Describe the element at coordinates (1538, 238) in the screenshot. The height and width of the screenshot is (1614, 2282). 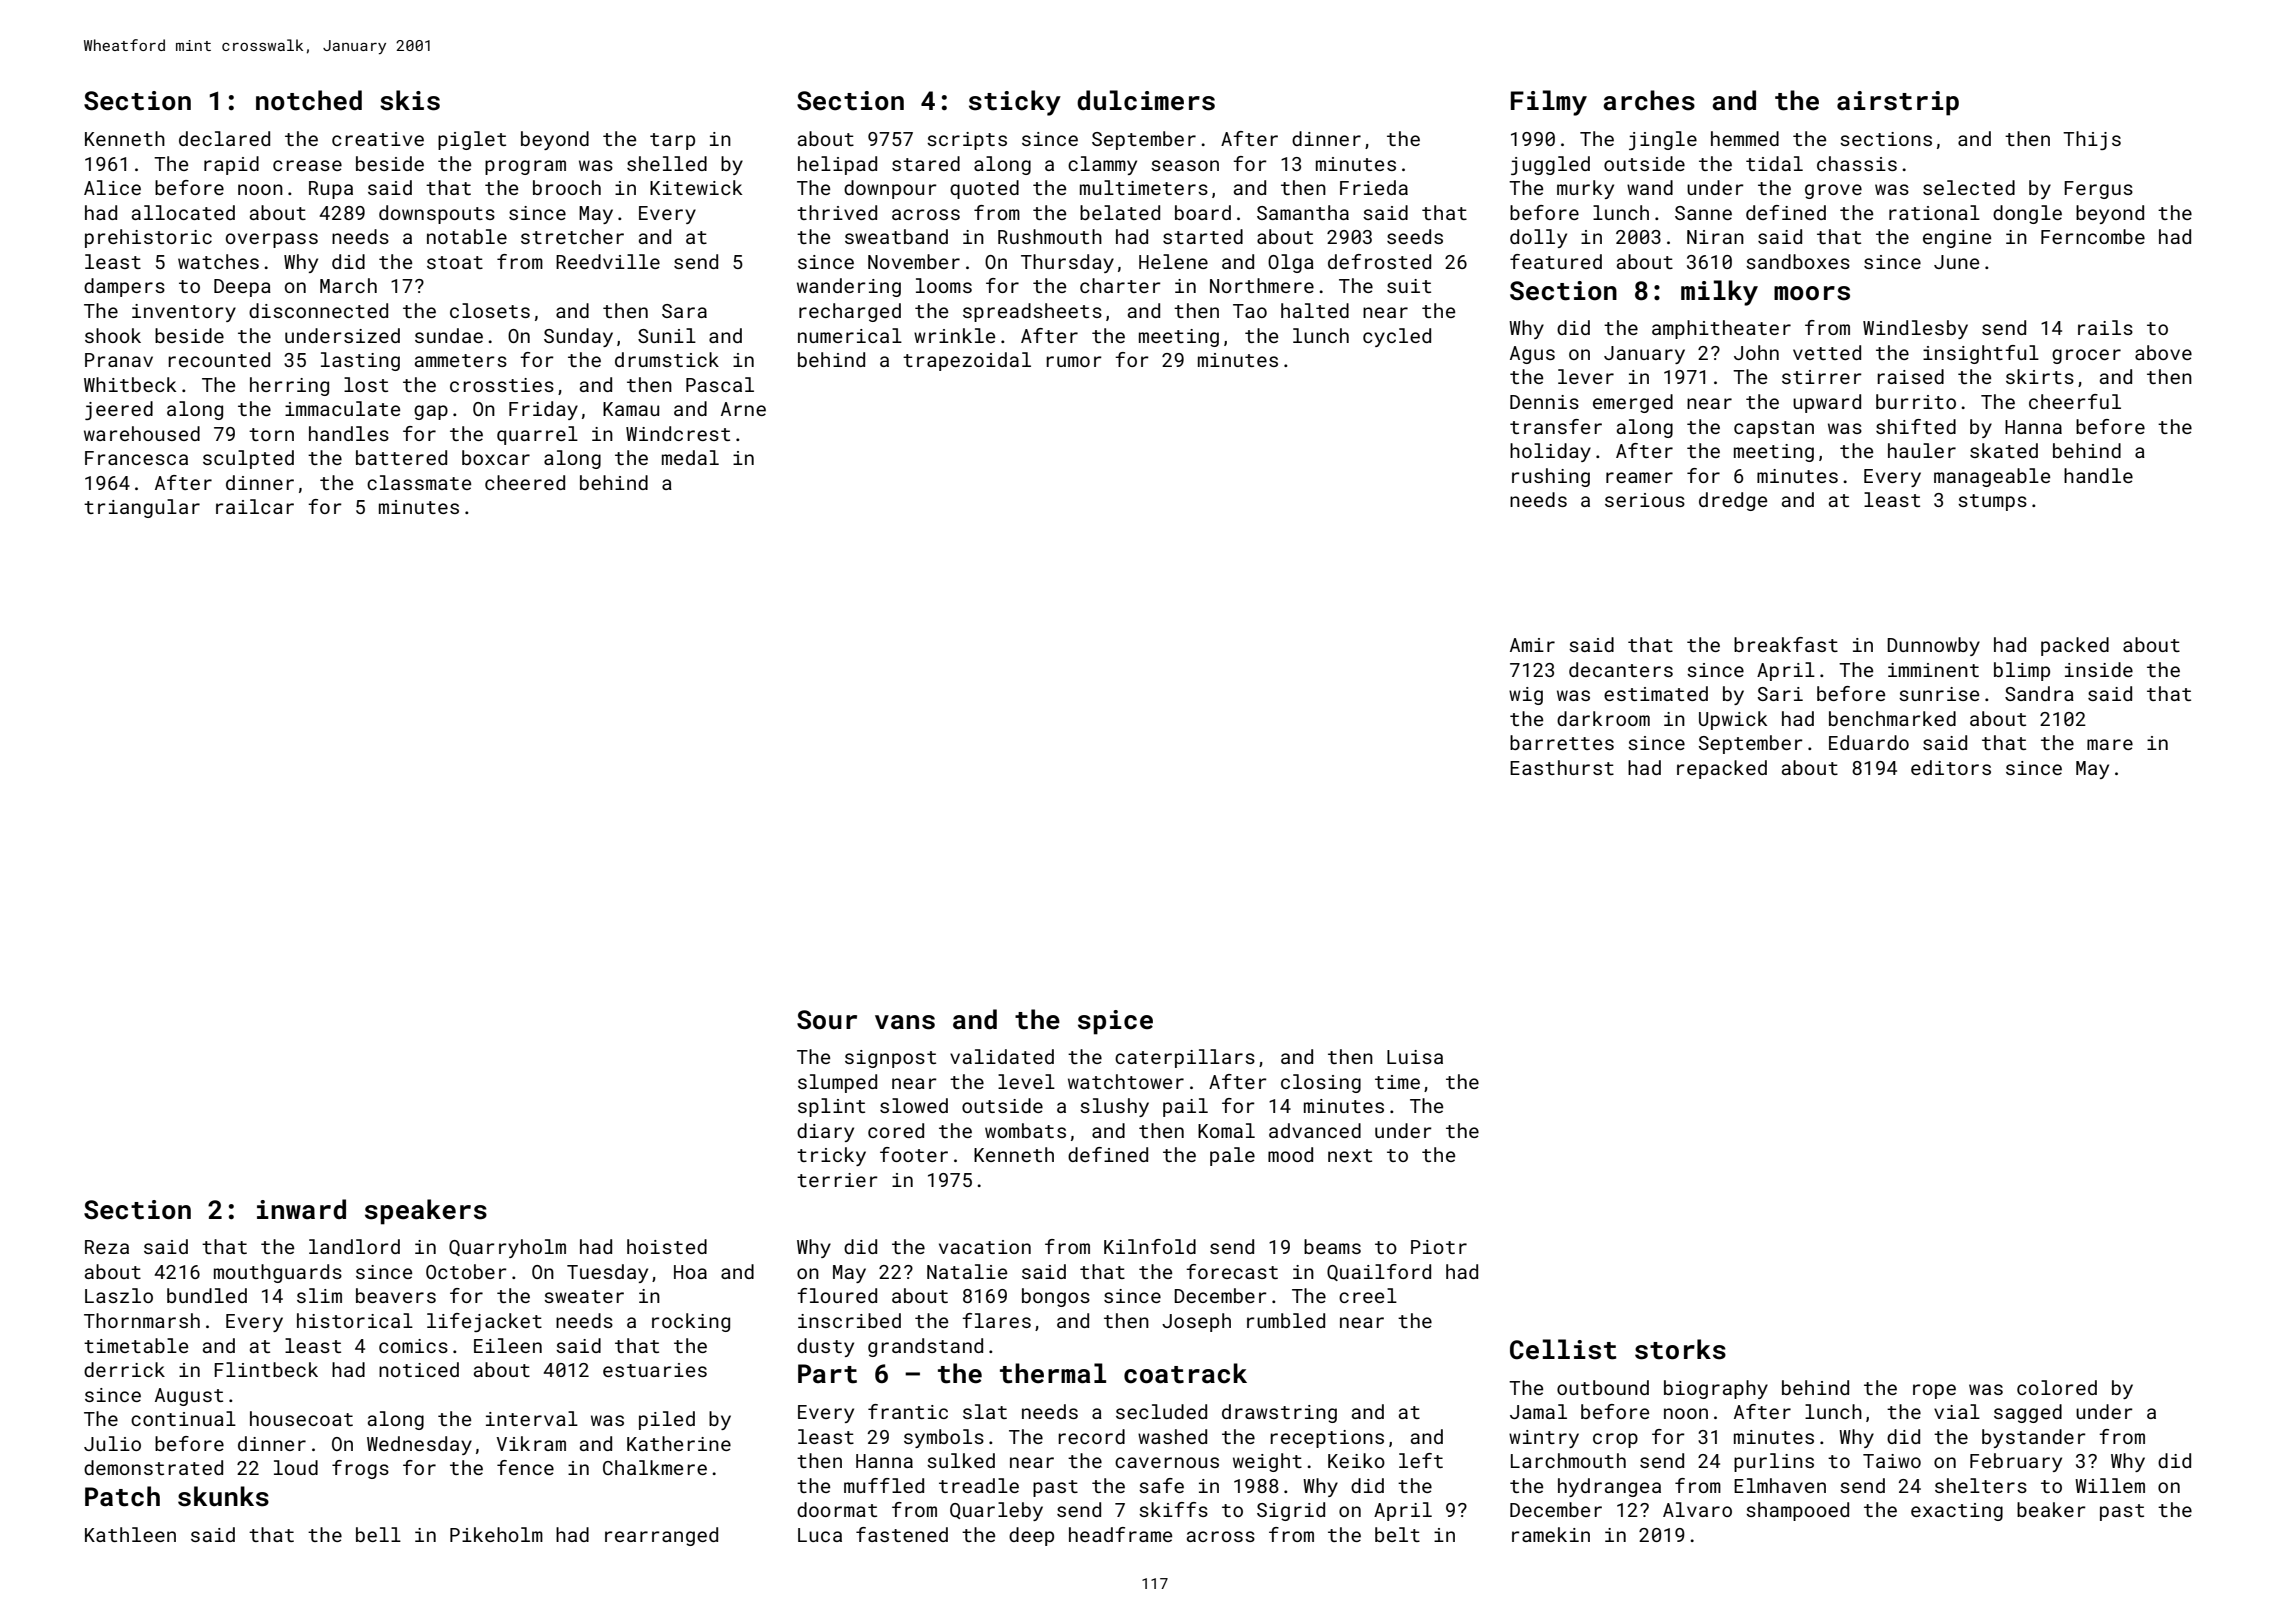
I see `dolly` at that location.
